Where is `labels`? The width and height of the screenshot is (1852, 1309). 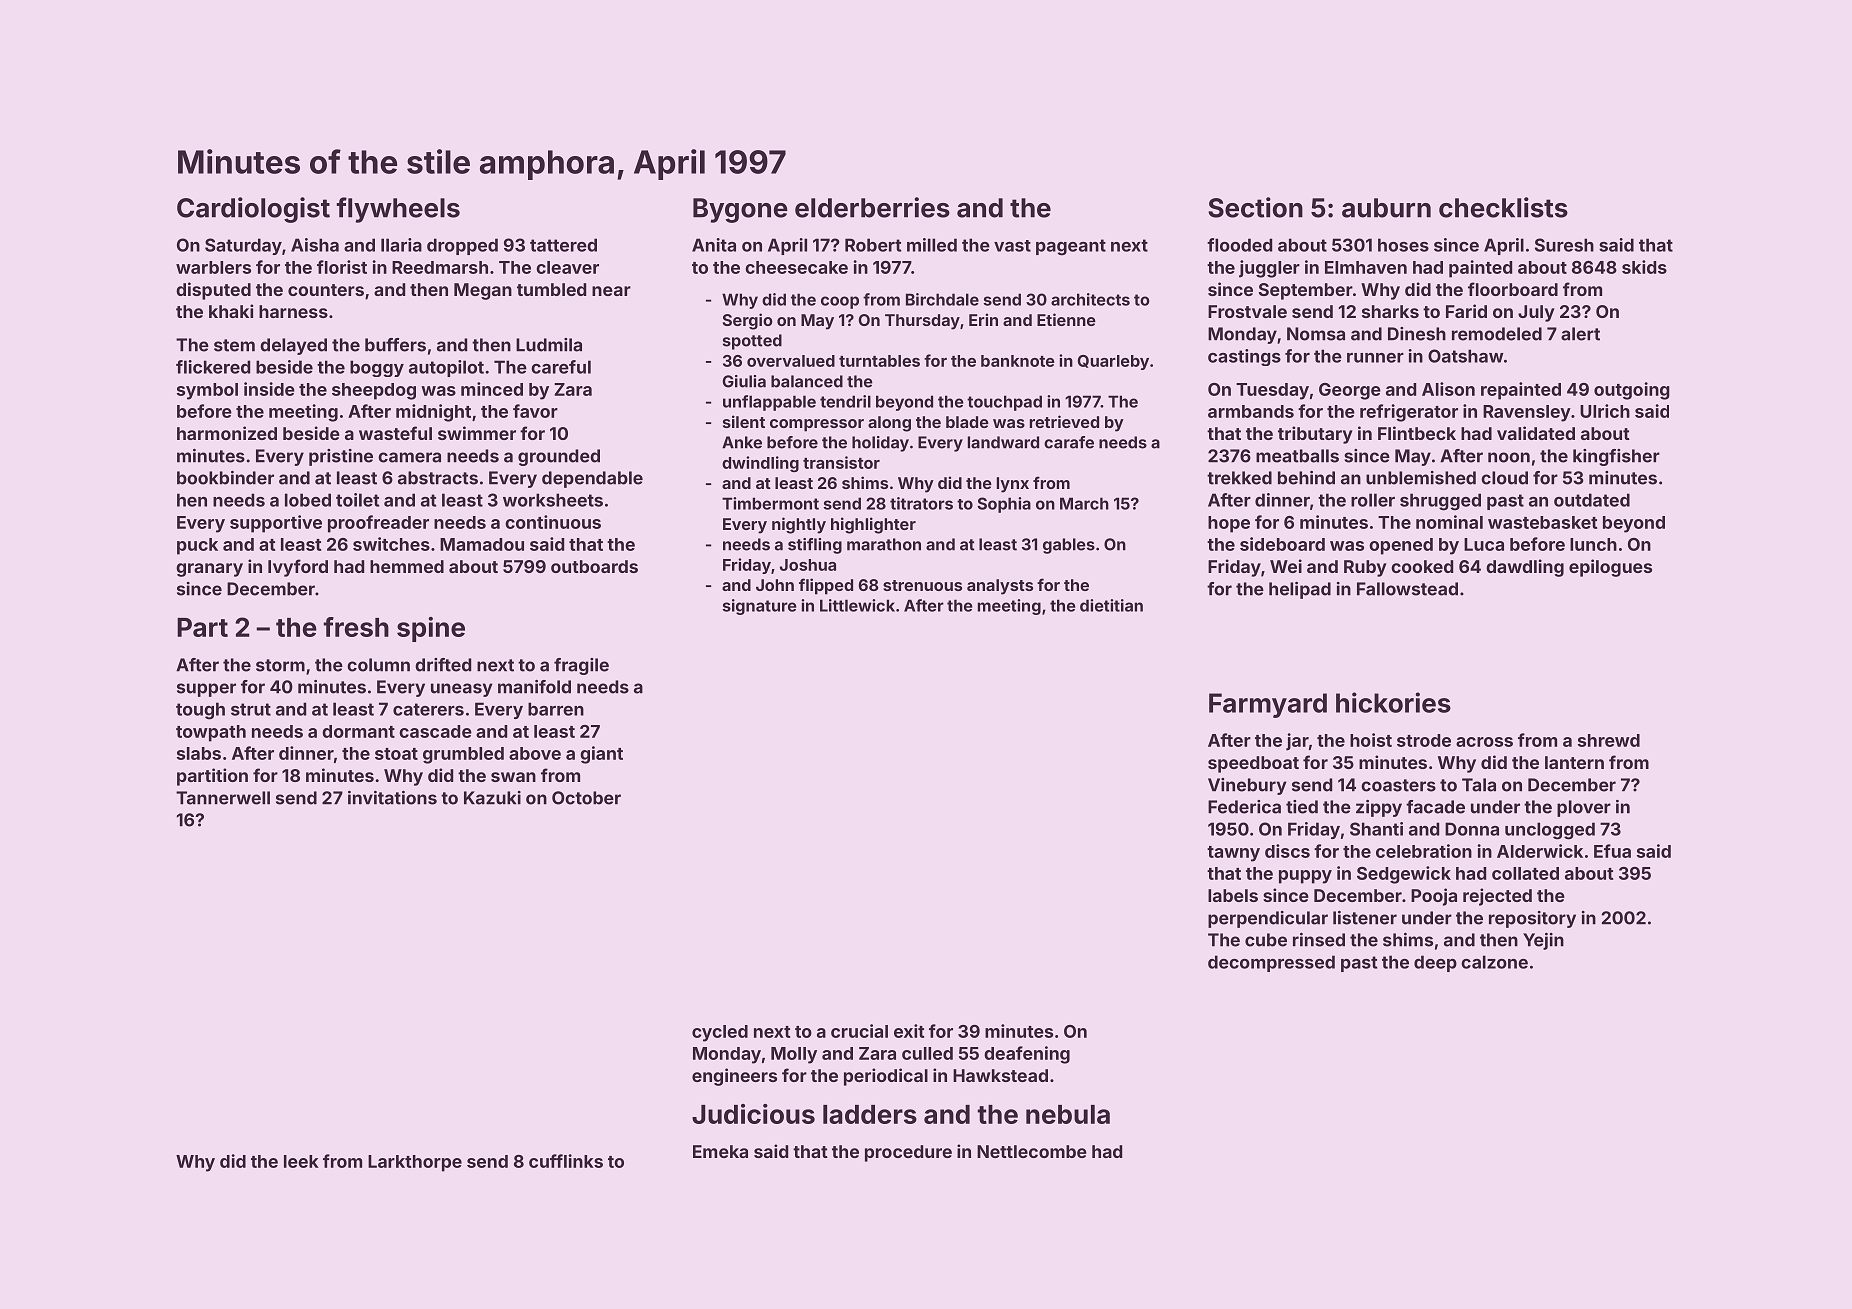 labels is located at coordinates (1233, 895).
